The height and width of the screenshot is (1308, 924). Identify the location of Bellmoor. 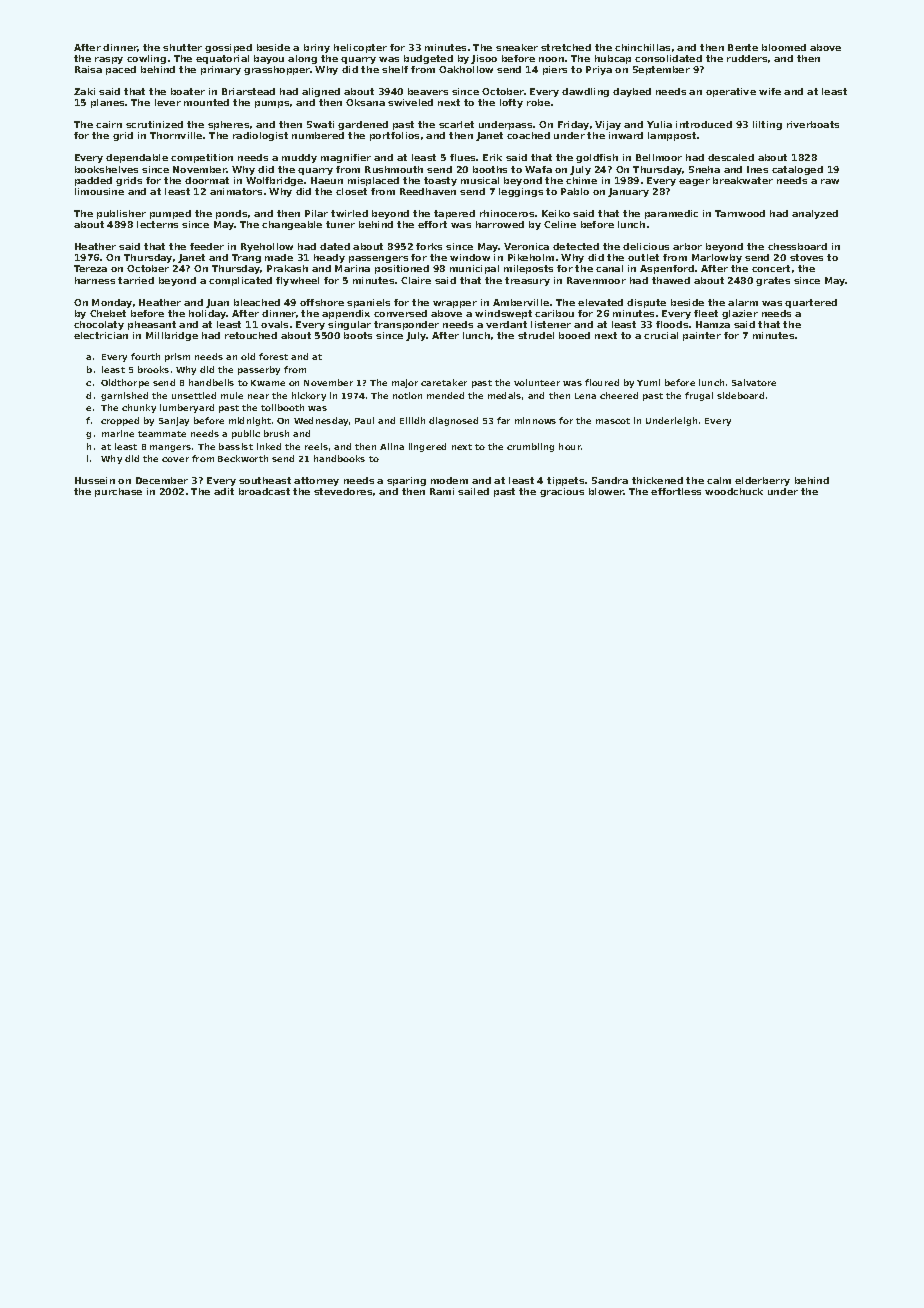
(659, 157).
